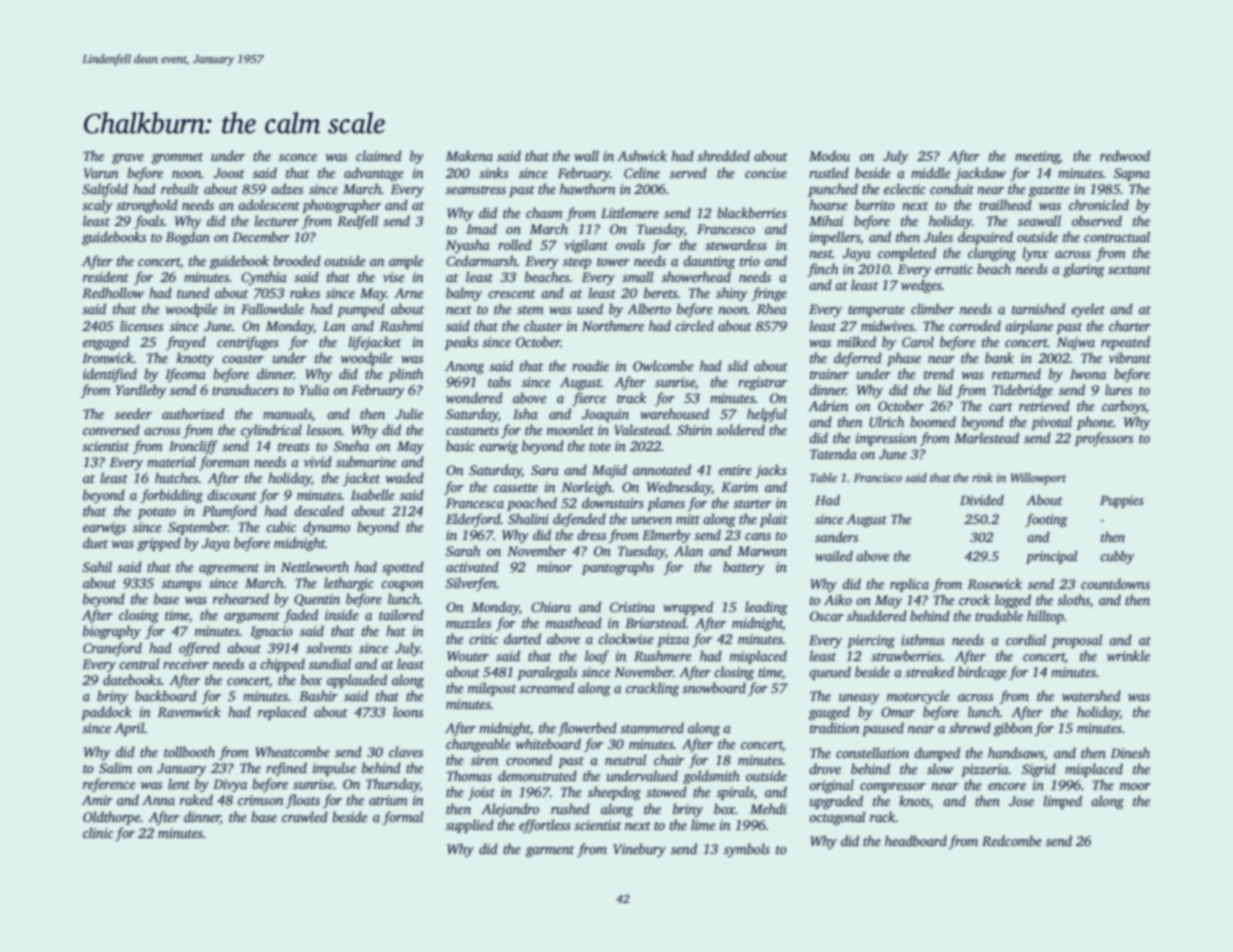 The height and width of the screenshot is (952, 1233). What do you see at coordinates (550, 851) in the screenshot?
I see `garment` at bounding box center [550, 851].
